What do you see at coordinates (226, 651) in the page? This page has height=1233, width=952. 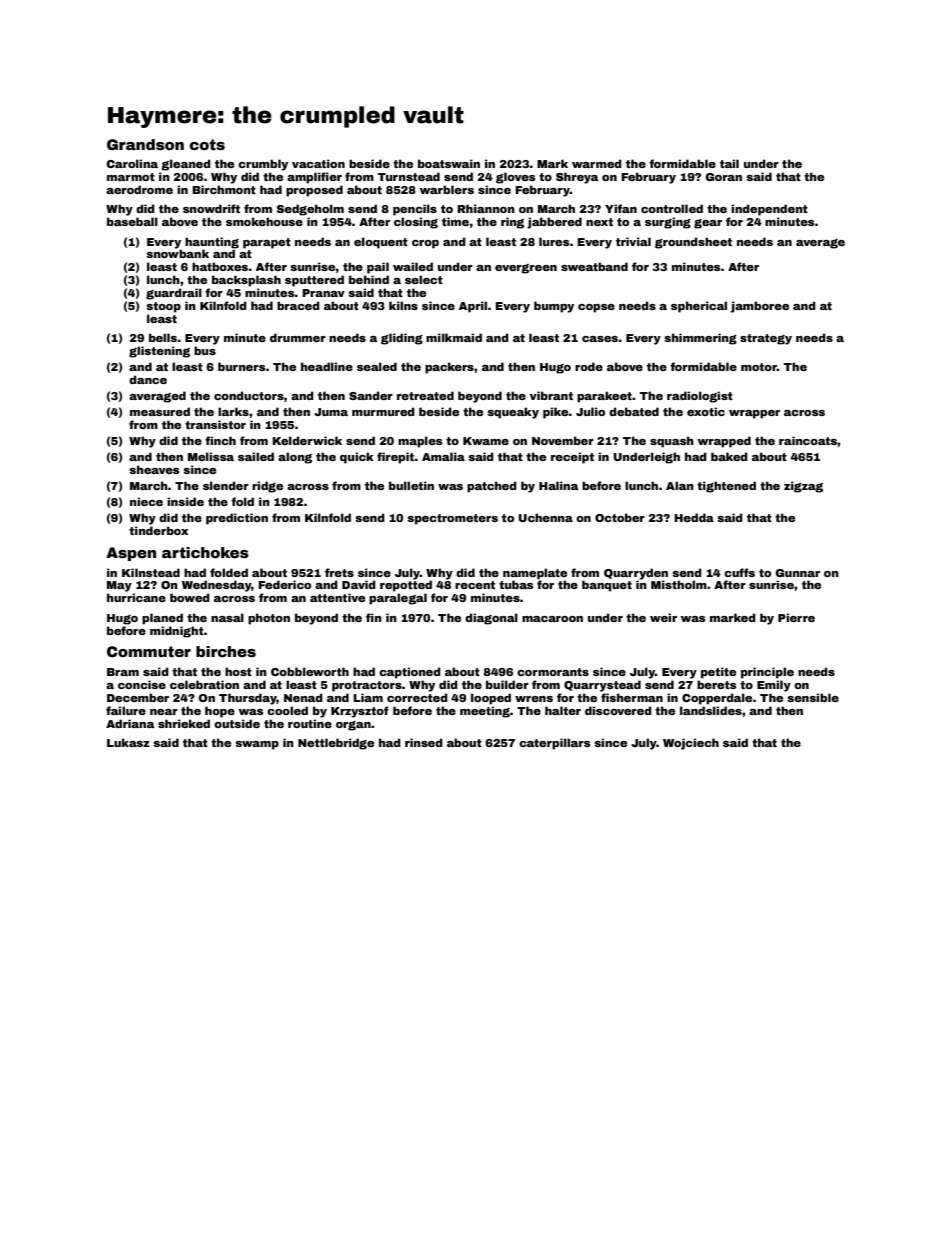 I see `birches` at bounding box center [226, 651].
